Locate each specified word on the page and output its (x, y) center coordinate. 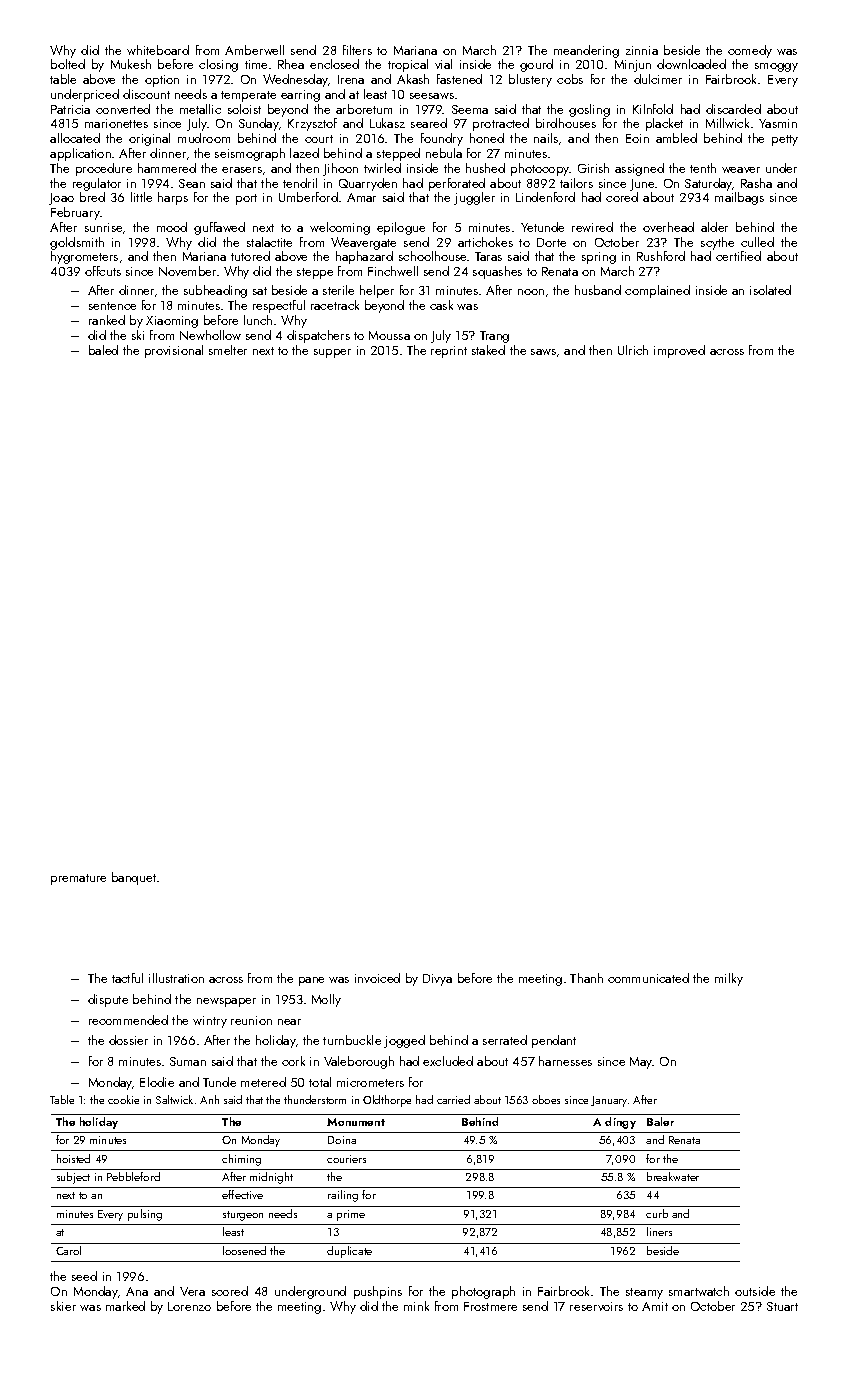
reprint (449, 352)
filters (357, 50)
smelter (228, 350)
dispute (108, 1000)
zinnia (642, 50)
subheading (215, 291)
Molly (326, 1000)
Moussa (389, 335)
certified (738, 256)
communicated (648, 978)
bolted (68, 64)
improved (679, 351)
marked (125, 1306)
